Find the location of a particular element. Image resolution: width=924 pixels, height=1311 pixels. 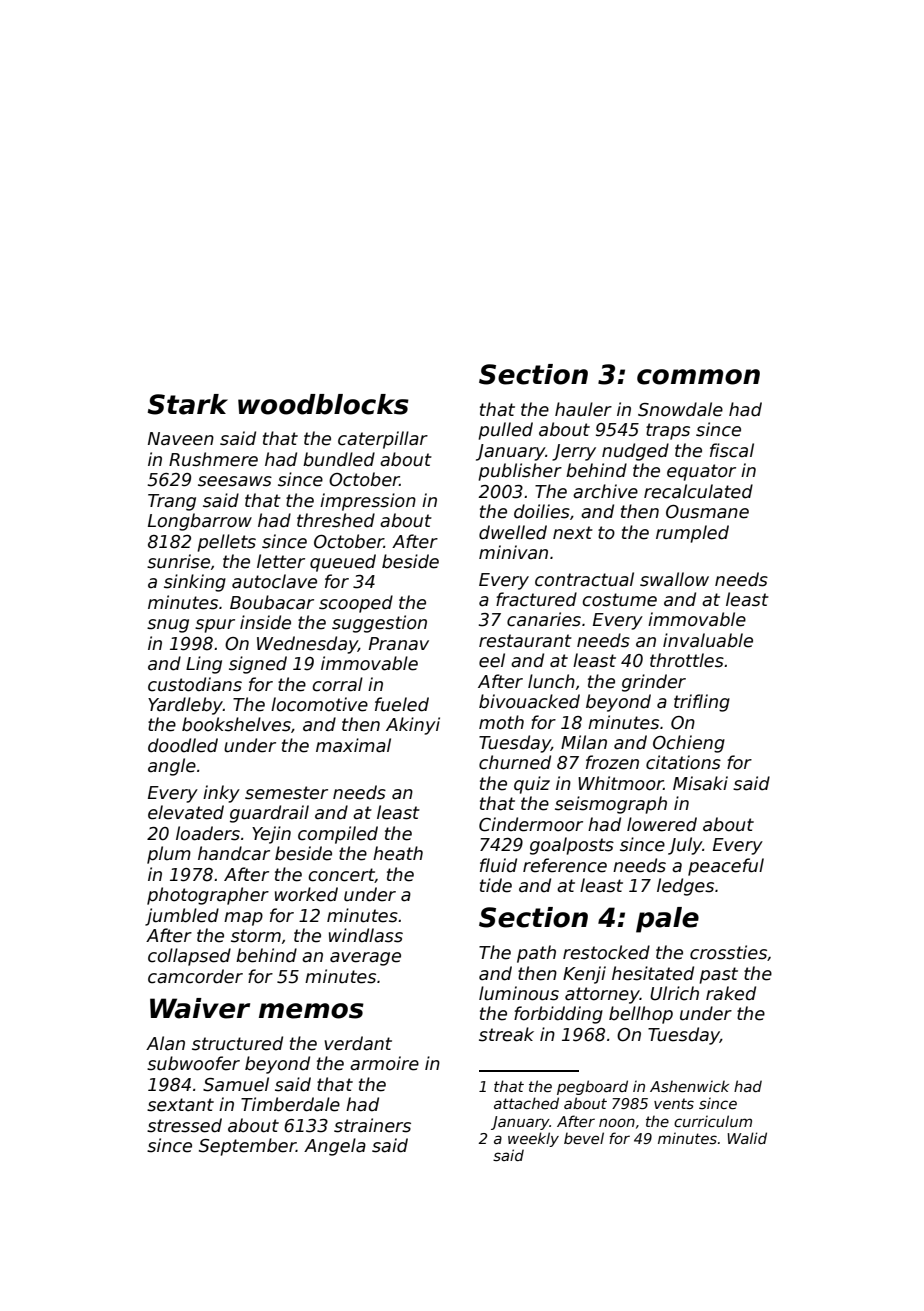

Misaki is located at coordinates (700, 783).
